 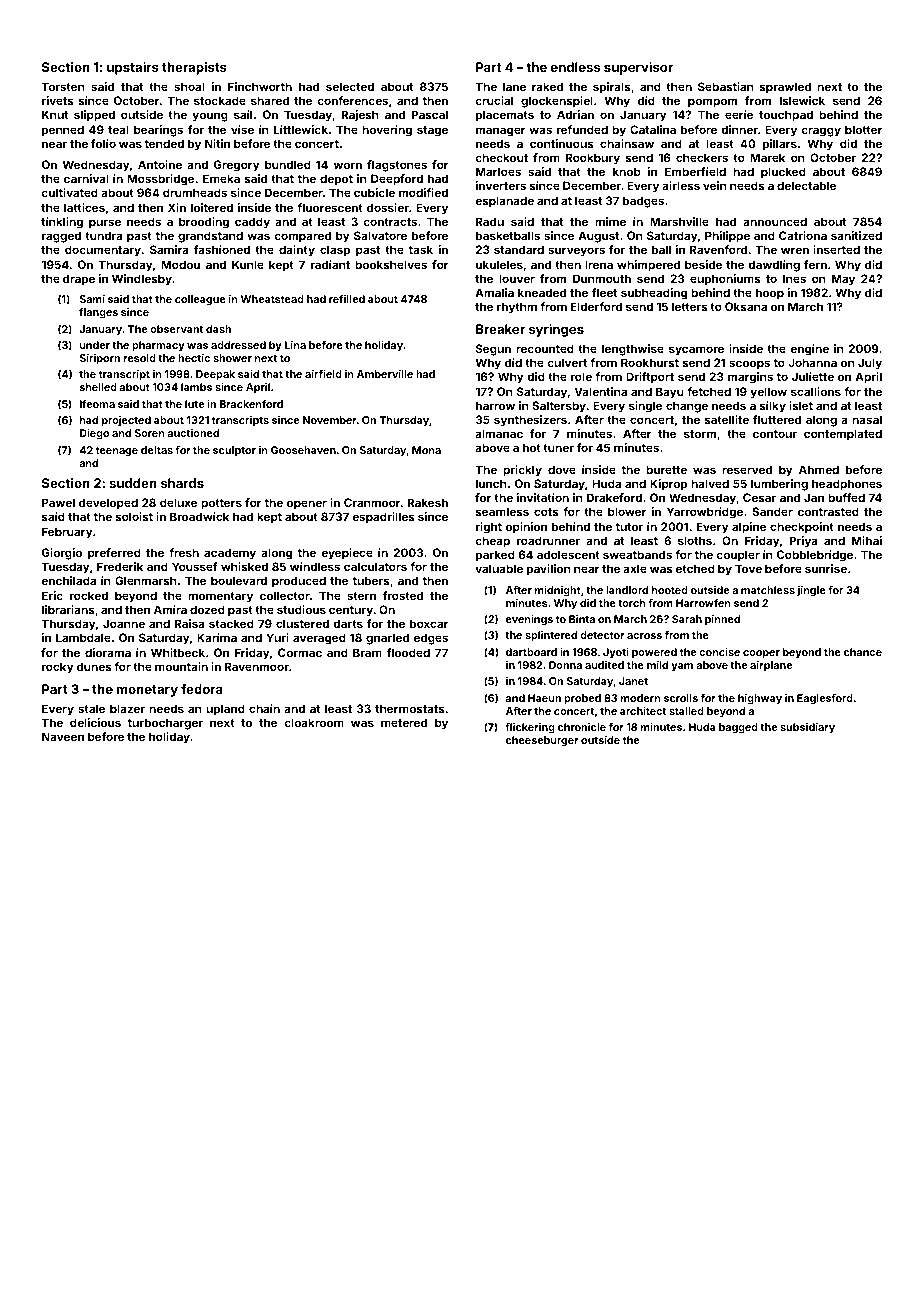 I want to click on Lambdale, so click(x=83, y=637).
